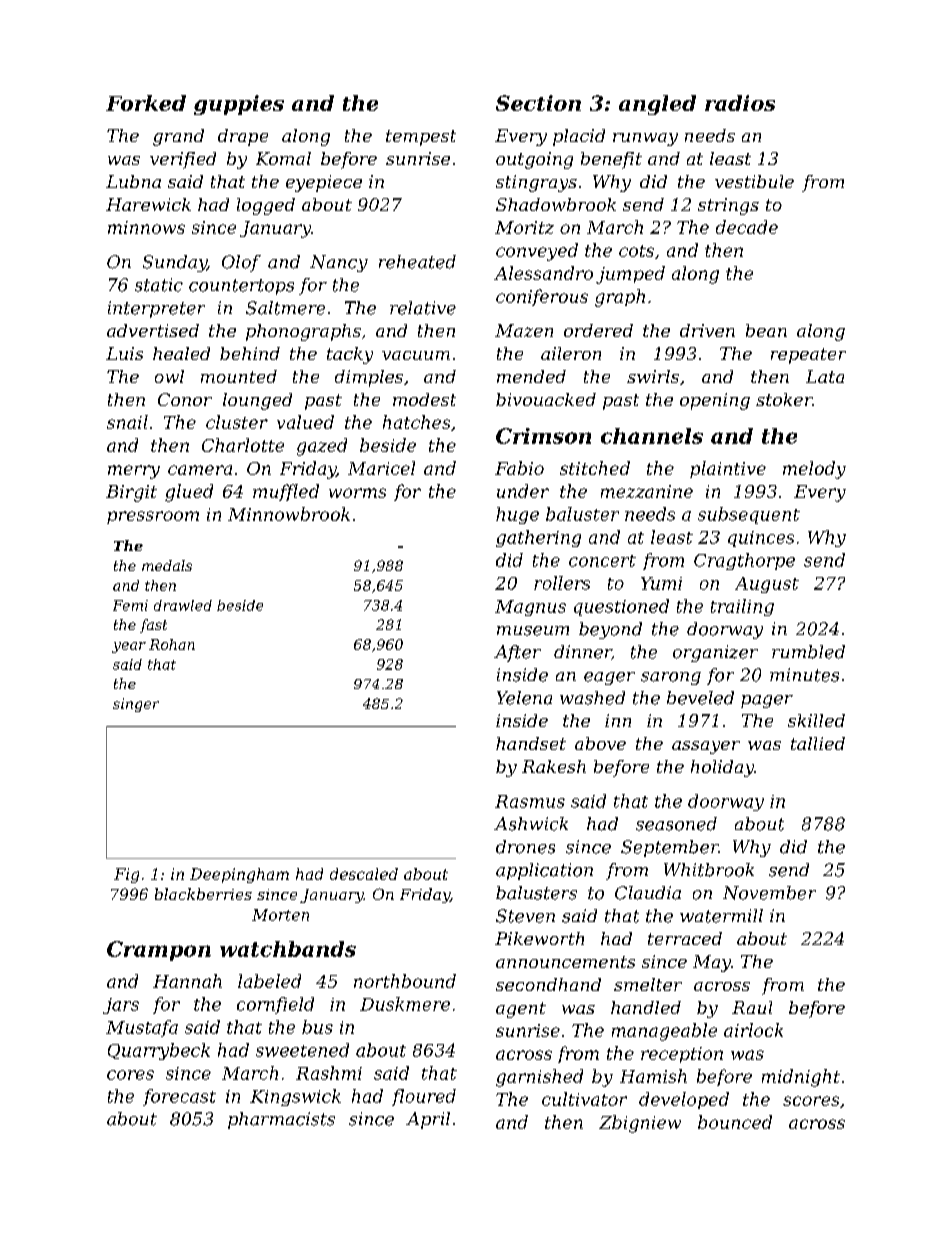  I want to click on northbound, so click(405, 981).
